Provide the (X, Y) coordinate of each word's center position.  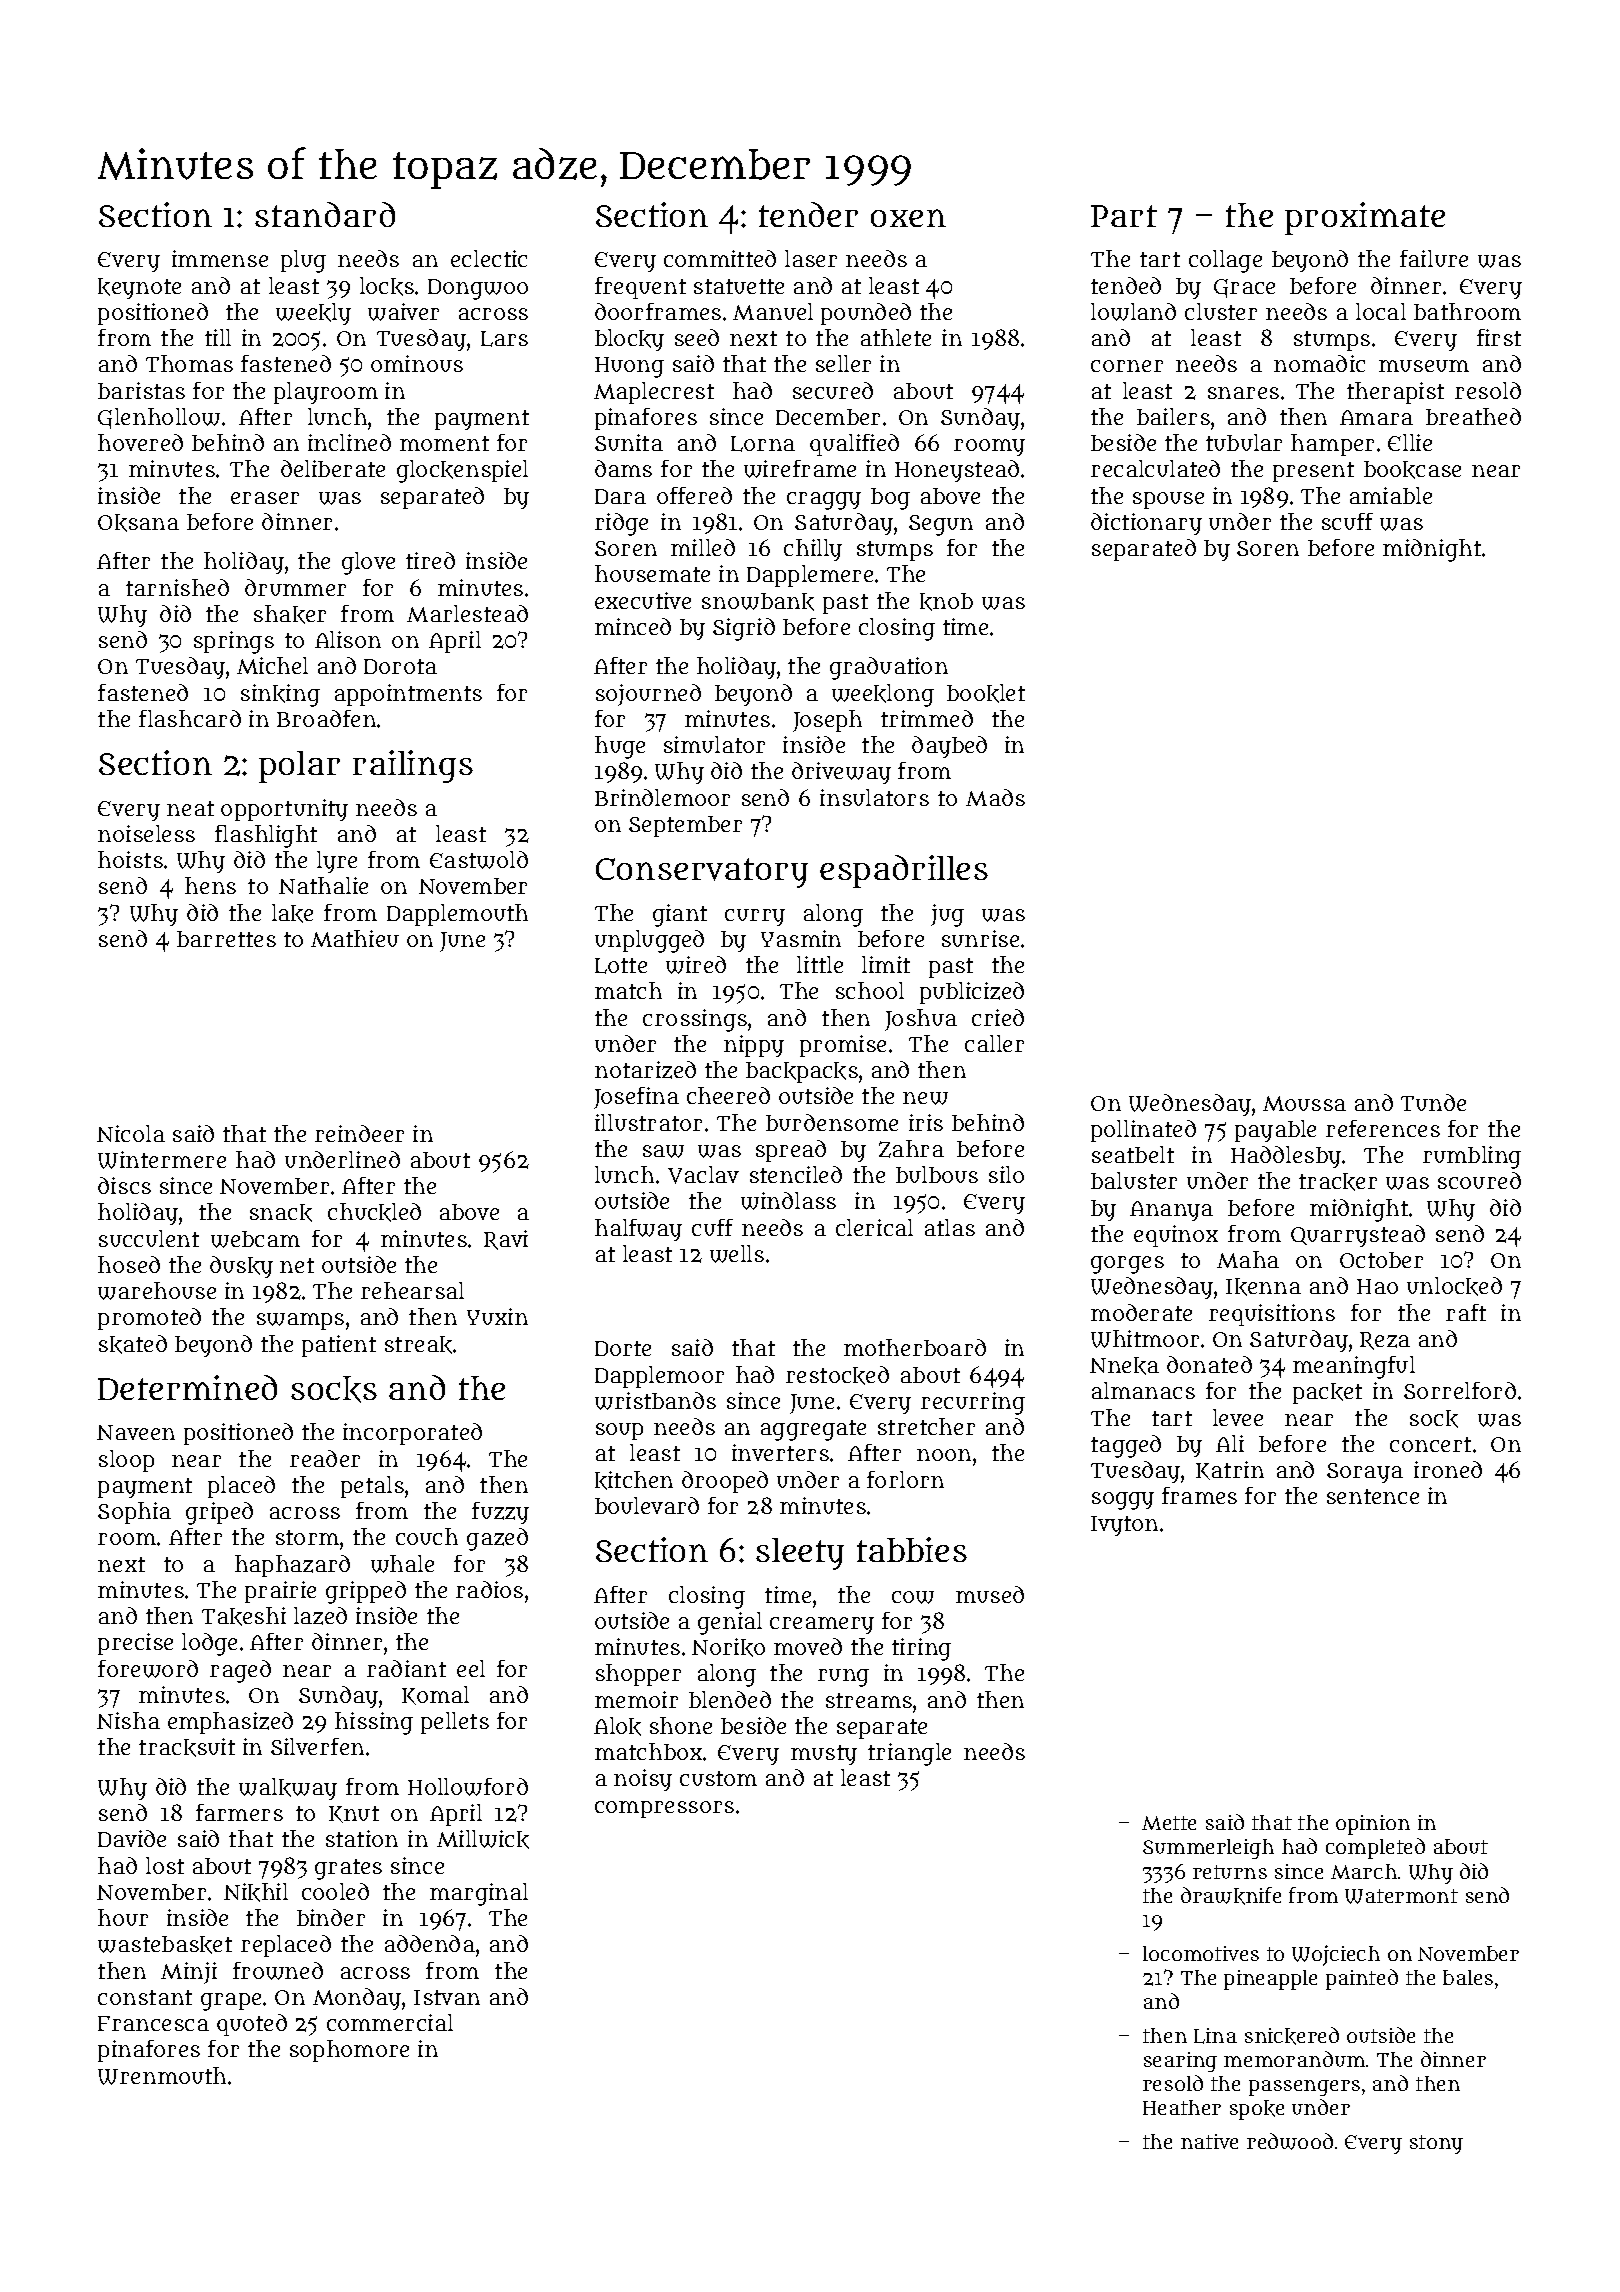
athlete (896, 337)
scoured (1479, 1180)
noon (944, 1455)
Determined (187, 1387)
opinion (1373, 1825)
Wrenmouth (162, 2076)
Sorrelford (1460, 1390)
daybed (949, 747)
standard (325, 214)
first (1499, 337)
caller (994, 1043)
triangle (909, 1754)
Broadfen (326, 718)
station (362, 1838)
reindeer (359, 1133)
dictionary (1146, 524)
